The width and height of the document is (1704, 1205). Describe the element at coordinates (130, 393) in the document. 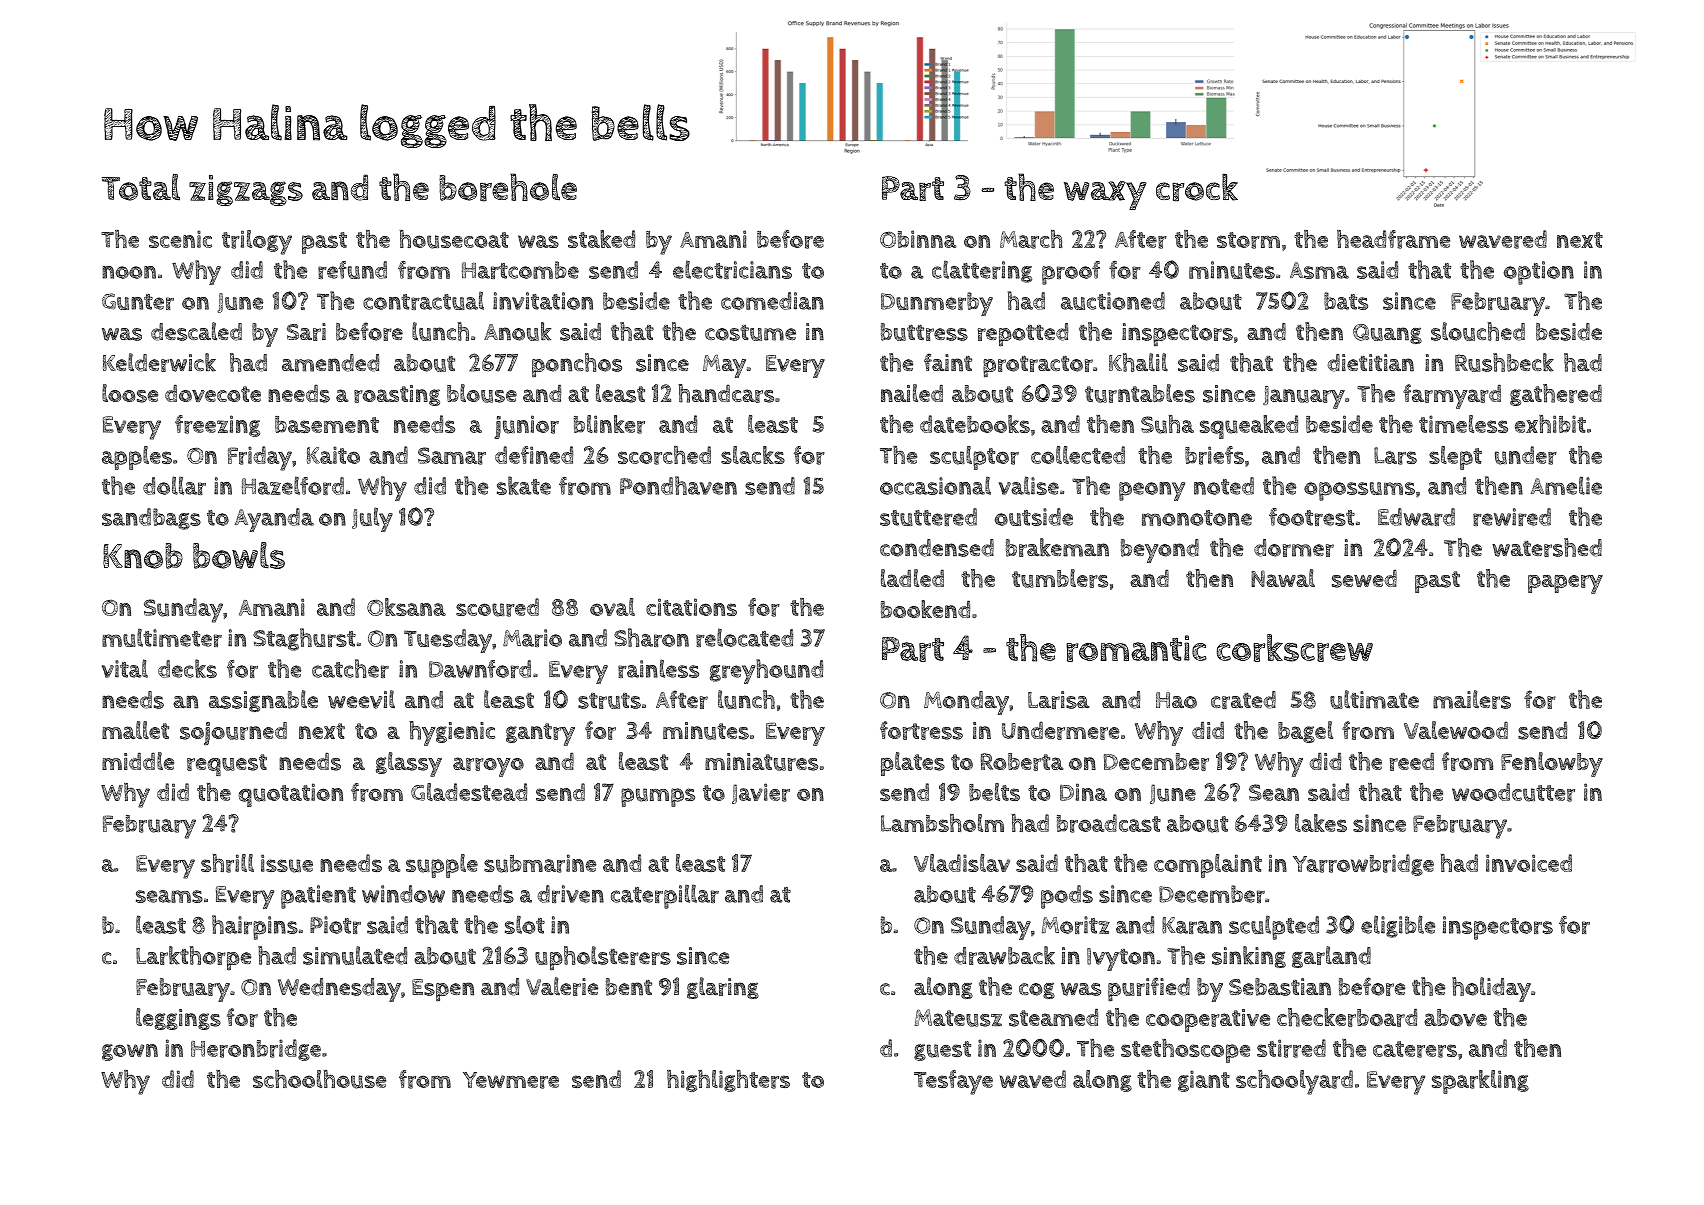

I see `loose` at that location.
